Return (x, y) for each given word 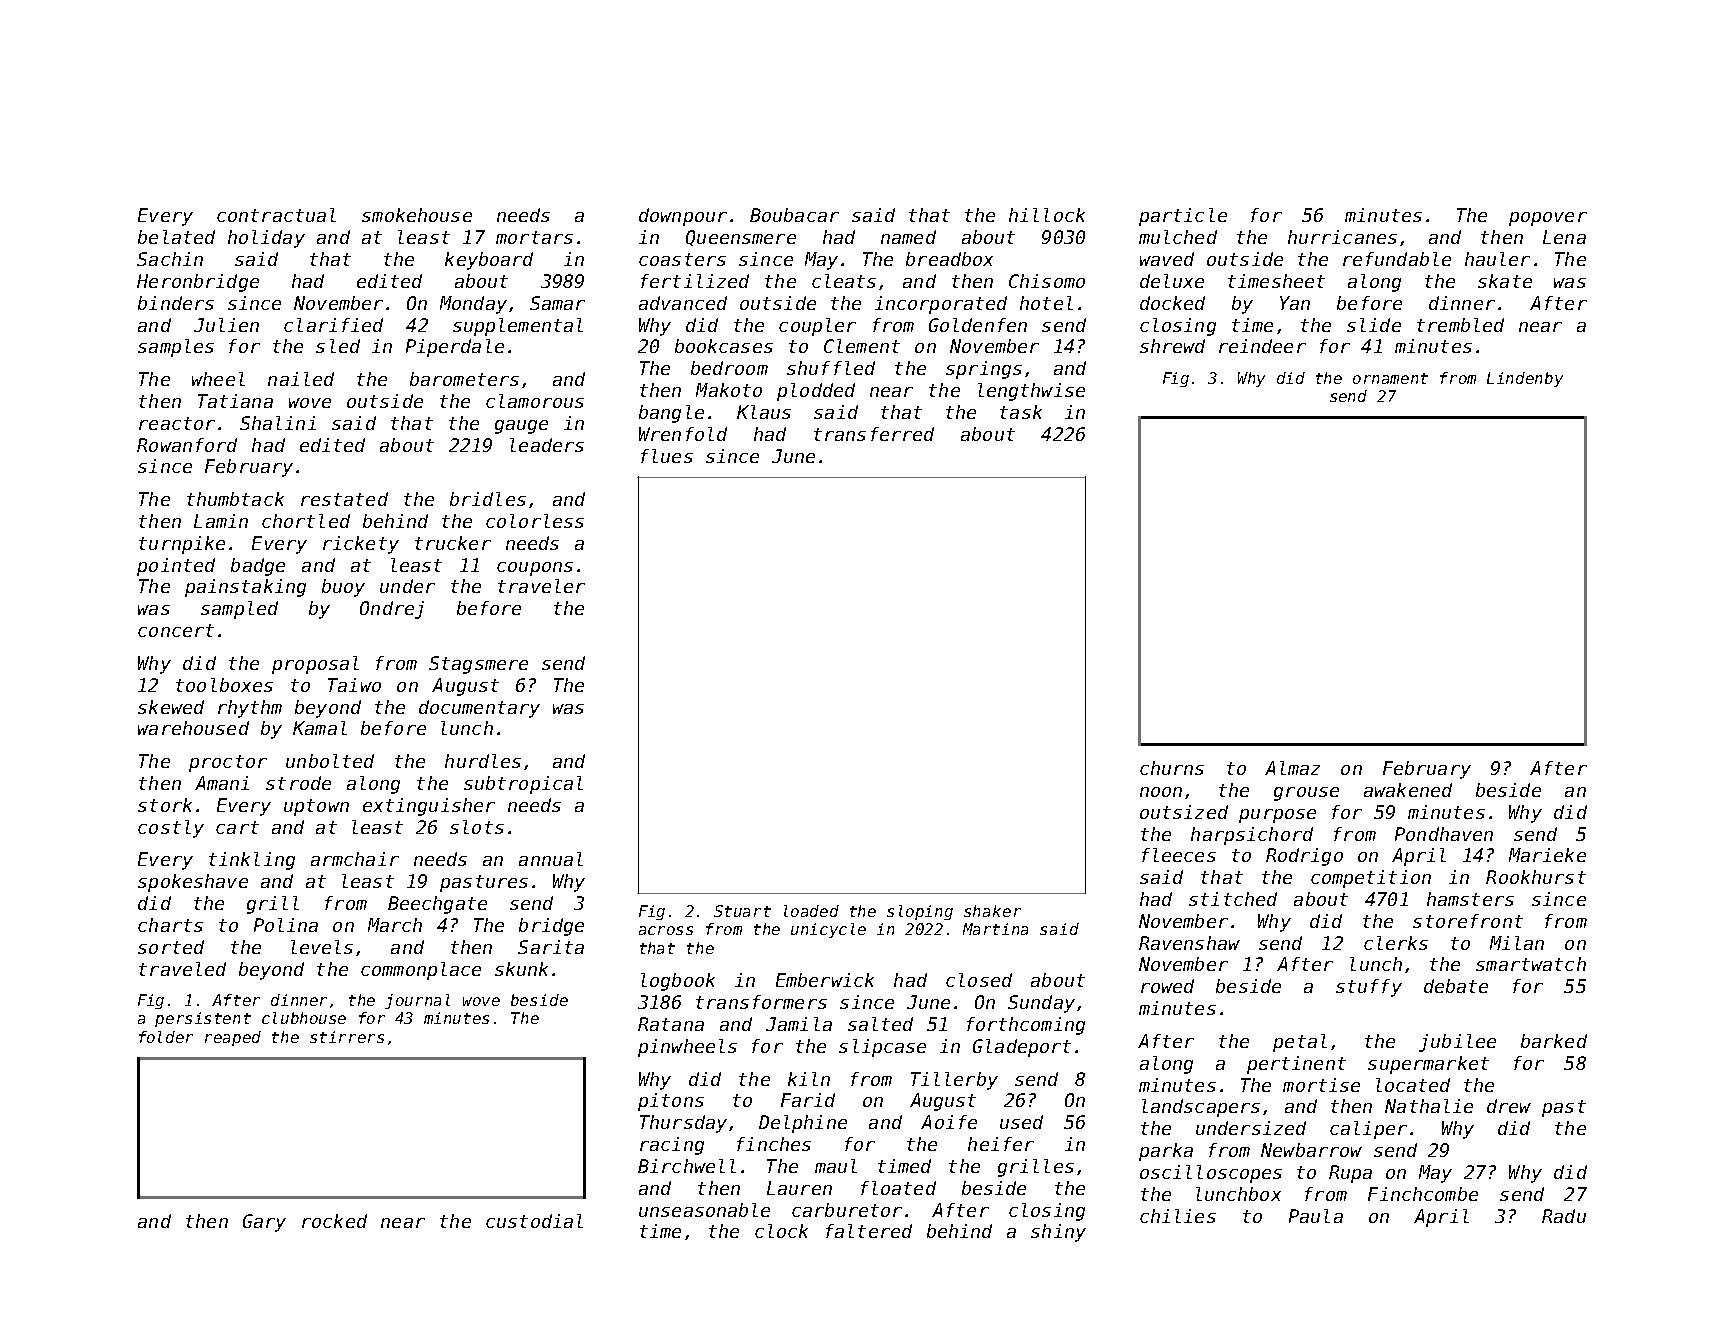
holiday (266, 239)
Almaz (1292, 768)
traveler (541, 586)
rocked (334, 1221)
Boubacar (794, 215)
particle (1183, 217)
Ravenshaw (1189, 943)
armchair (355, 859)
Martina (995, 929)
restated (344, 499)
